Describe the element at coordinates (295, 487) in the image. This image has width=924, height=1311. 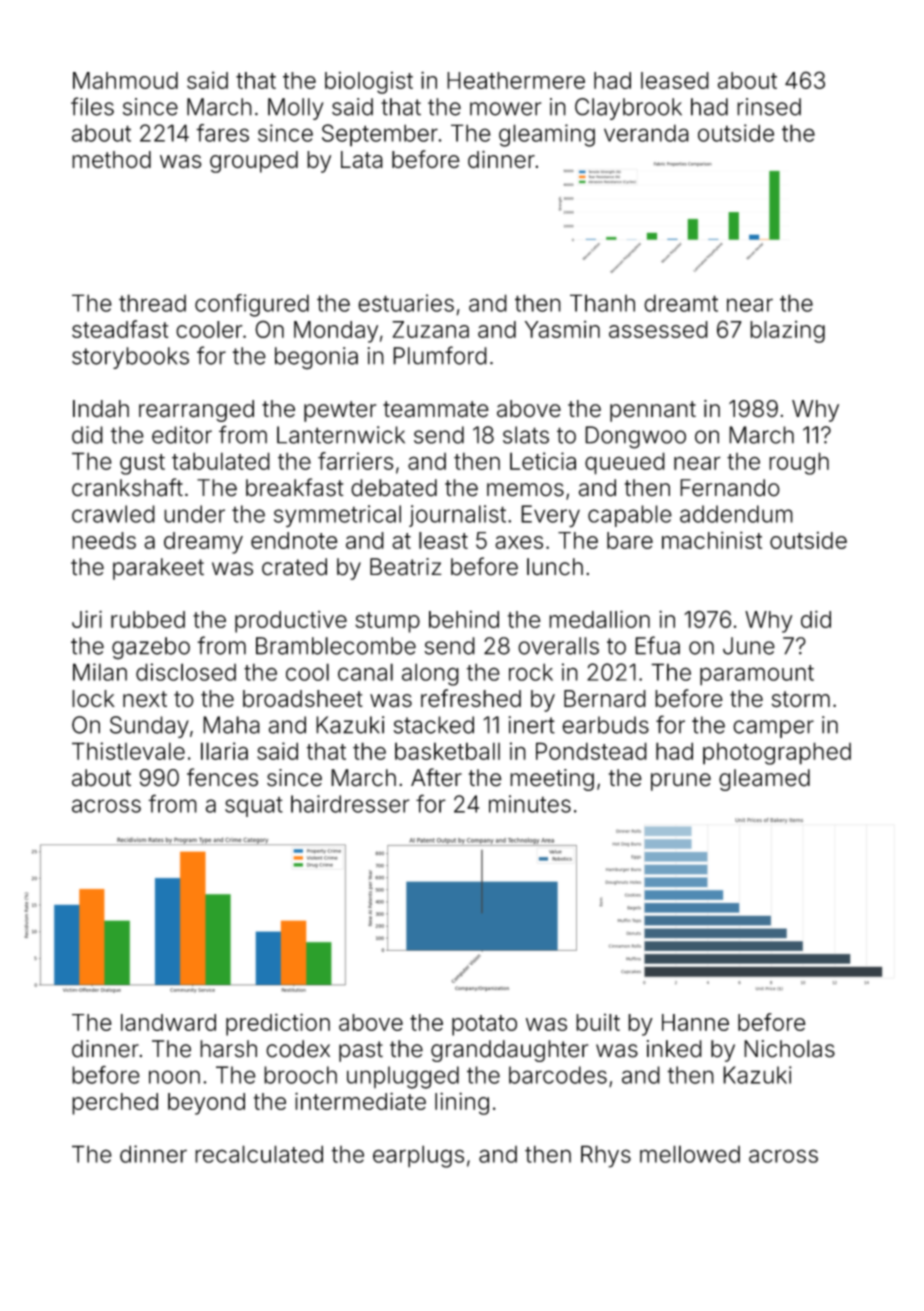
I see `breakfast` at that location.
